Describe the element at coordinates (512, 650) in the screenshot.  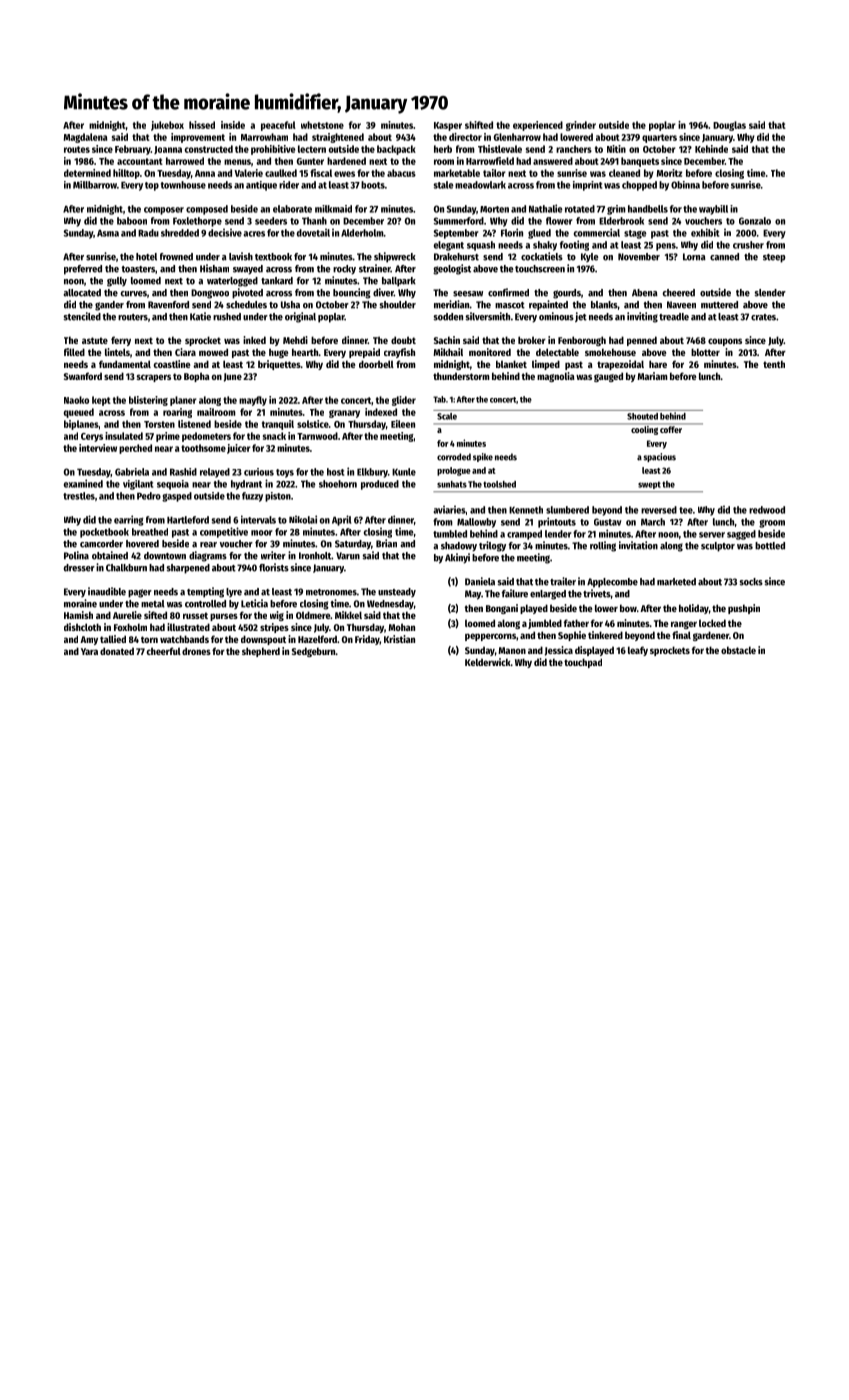
I see `Manon` at that location.
